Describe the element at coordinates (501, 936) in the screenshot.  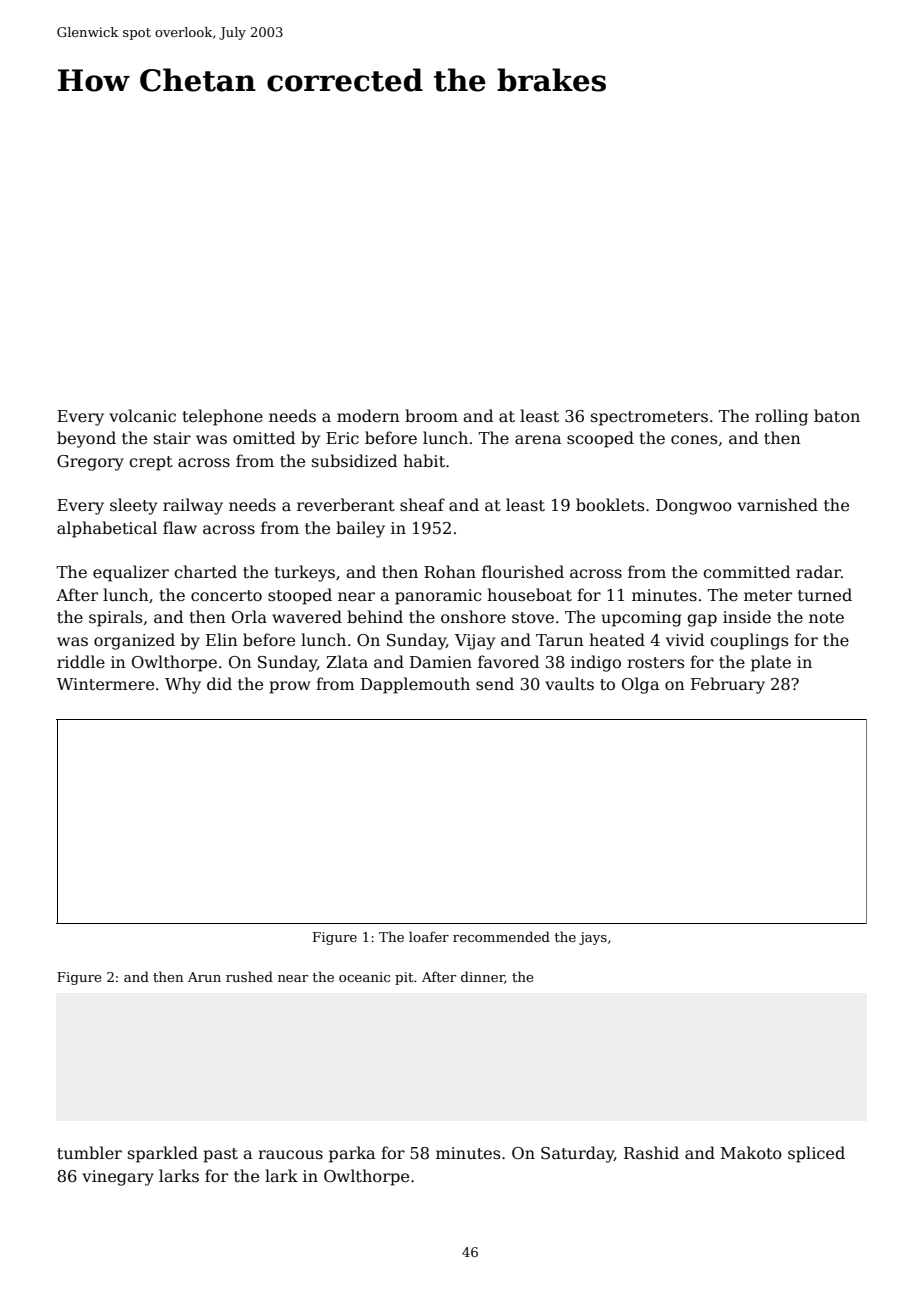
I see `recommended` at that location.
